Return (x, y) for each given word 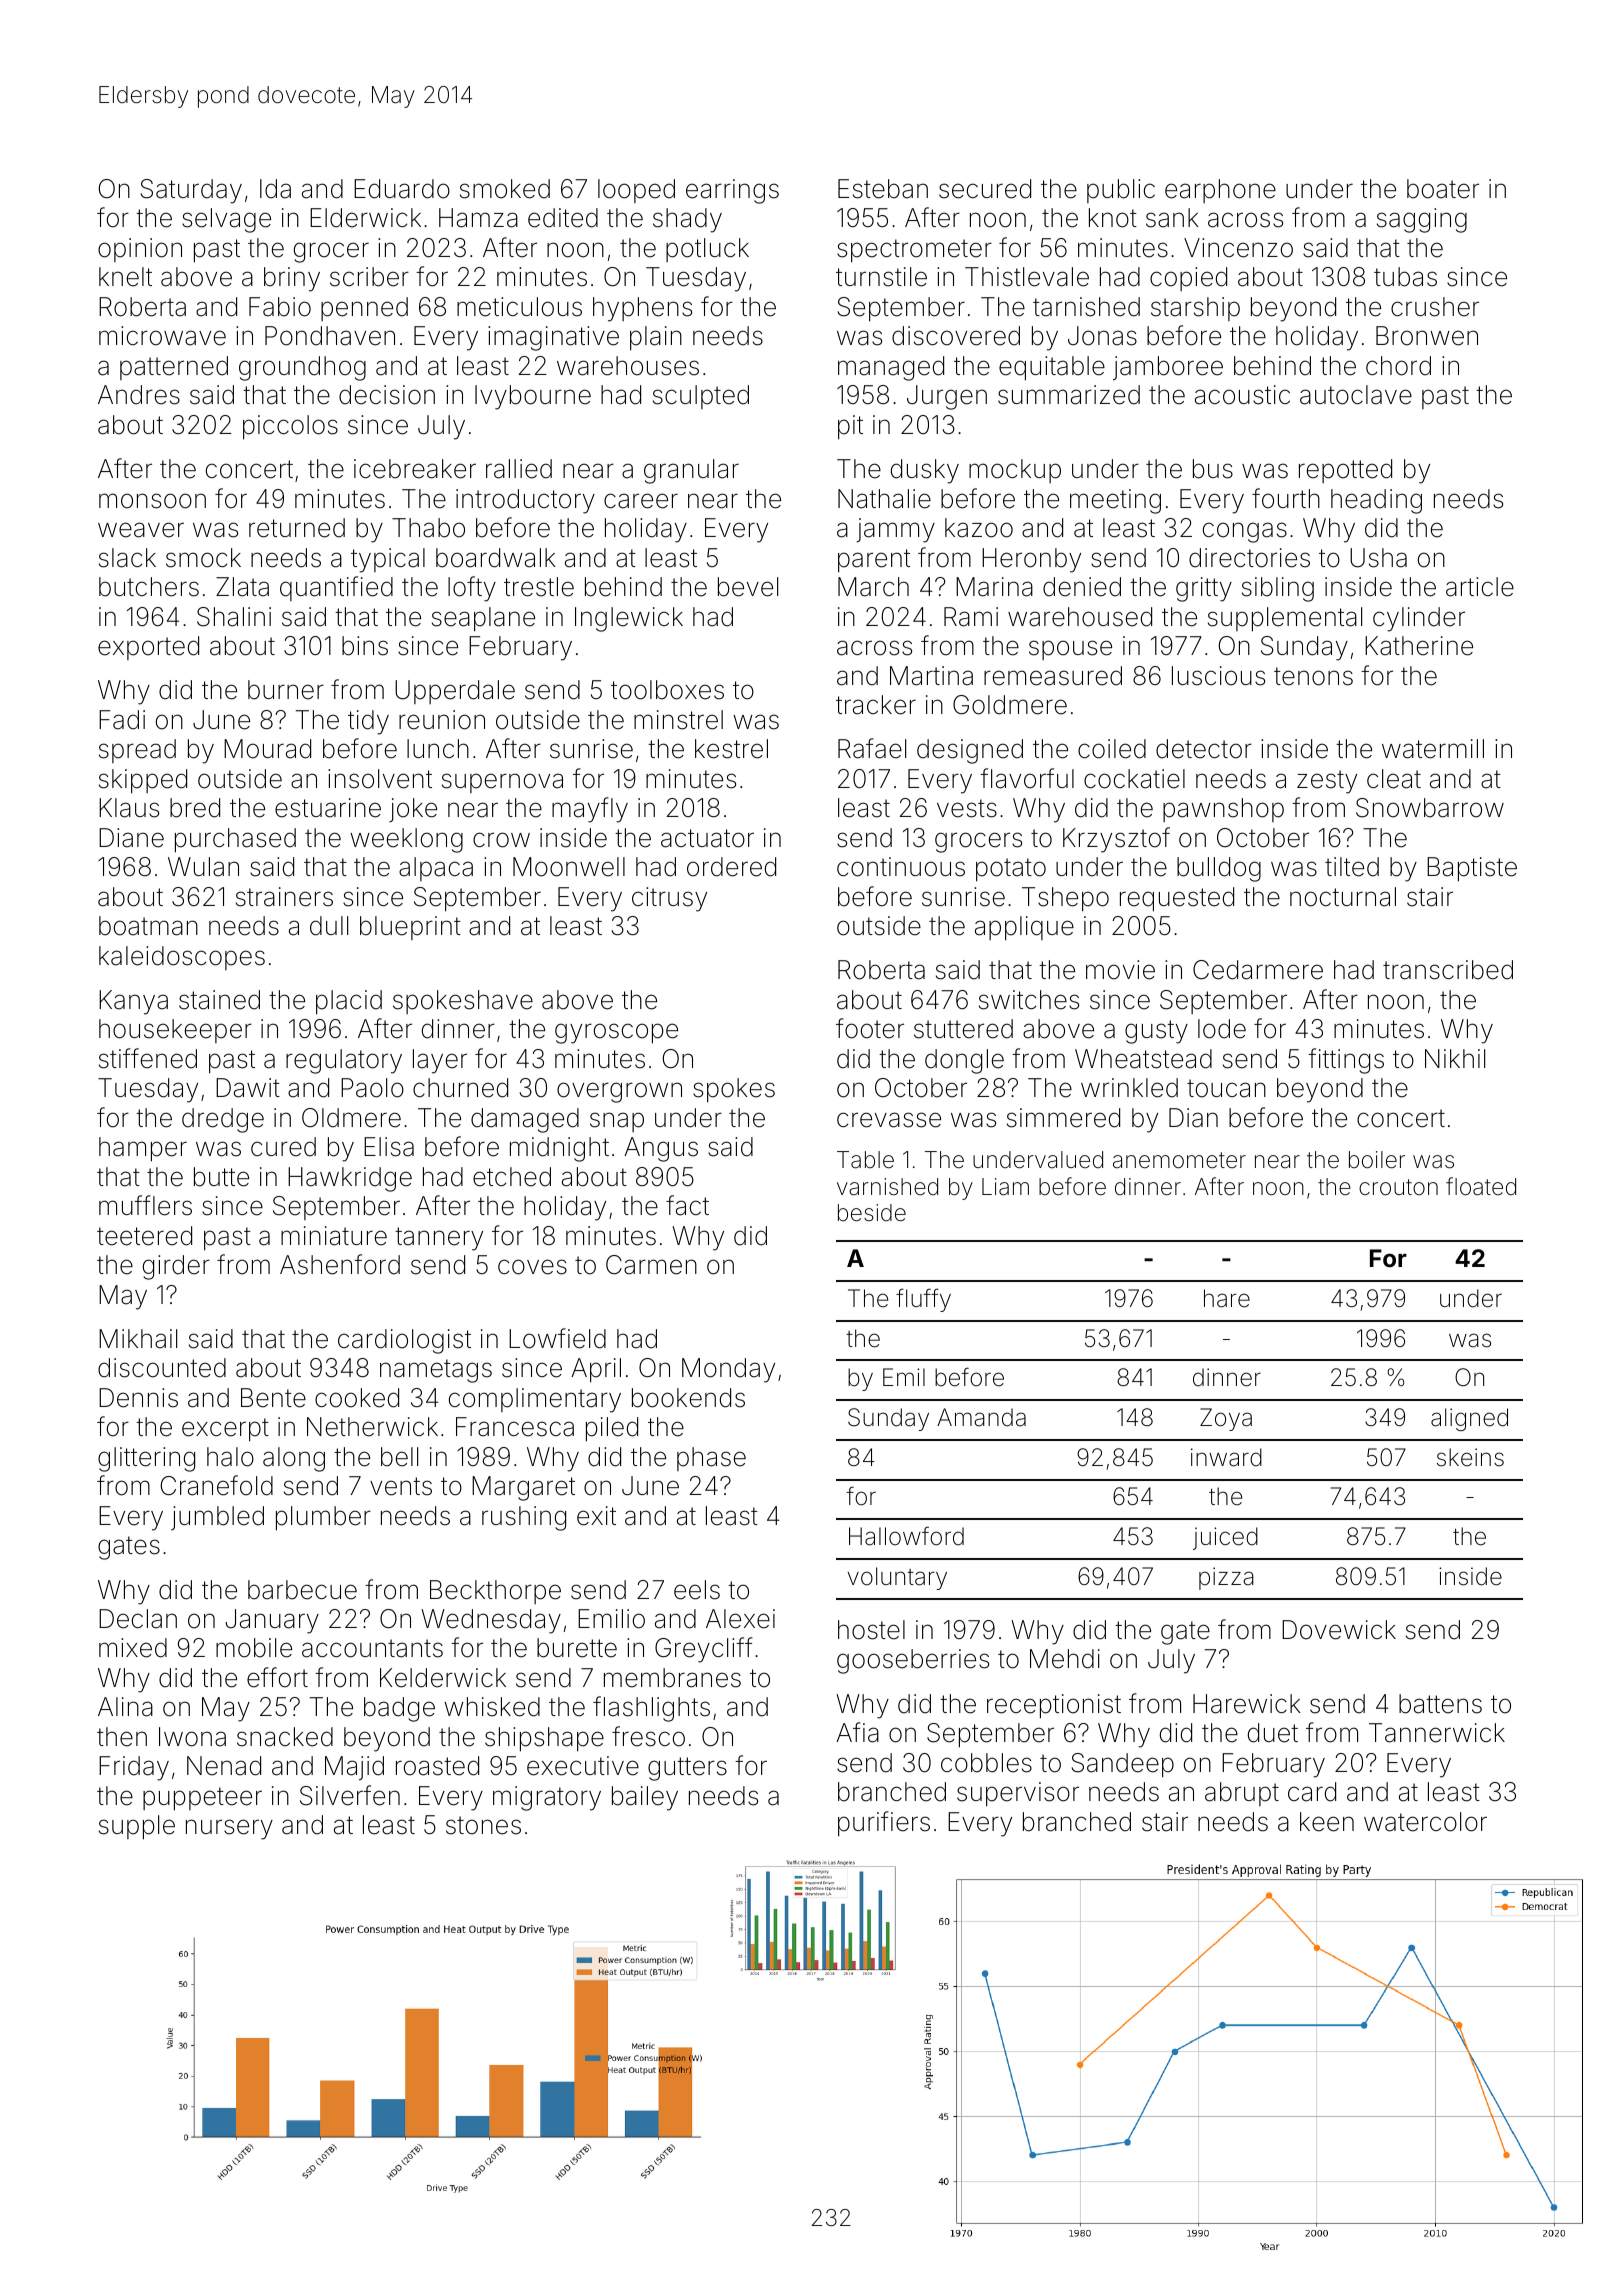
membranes (672, 1678)
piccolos (290, 427)
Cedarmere (1258, 970)
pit (850, 427)
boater (1443, 189)
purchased (235, 840)
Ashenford (340, 1264)
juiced (1225, 1538)
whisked (492, 1707)
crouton (1398, 1187)
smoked (505, 189)
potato (1011, 870)
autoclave (1356, 395)
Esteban (883, 189)
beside (872, 1213)
